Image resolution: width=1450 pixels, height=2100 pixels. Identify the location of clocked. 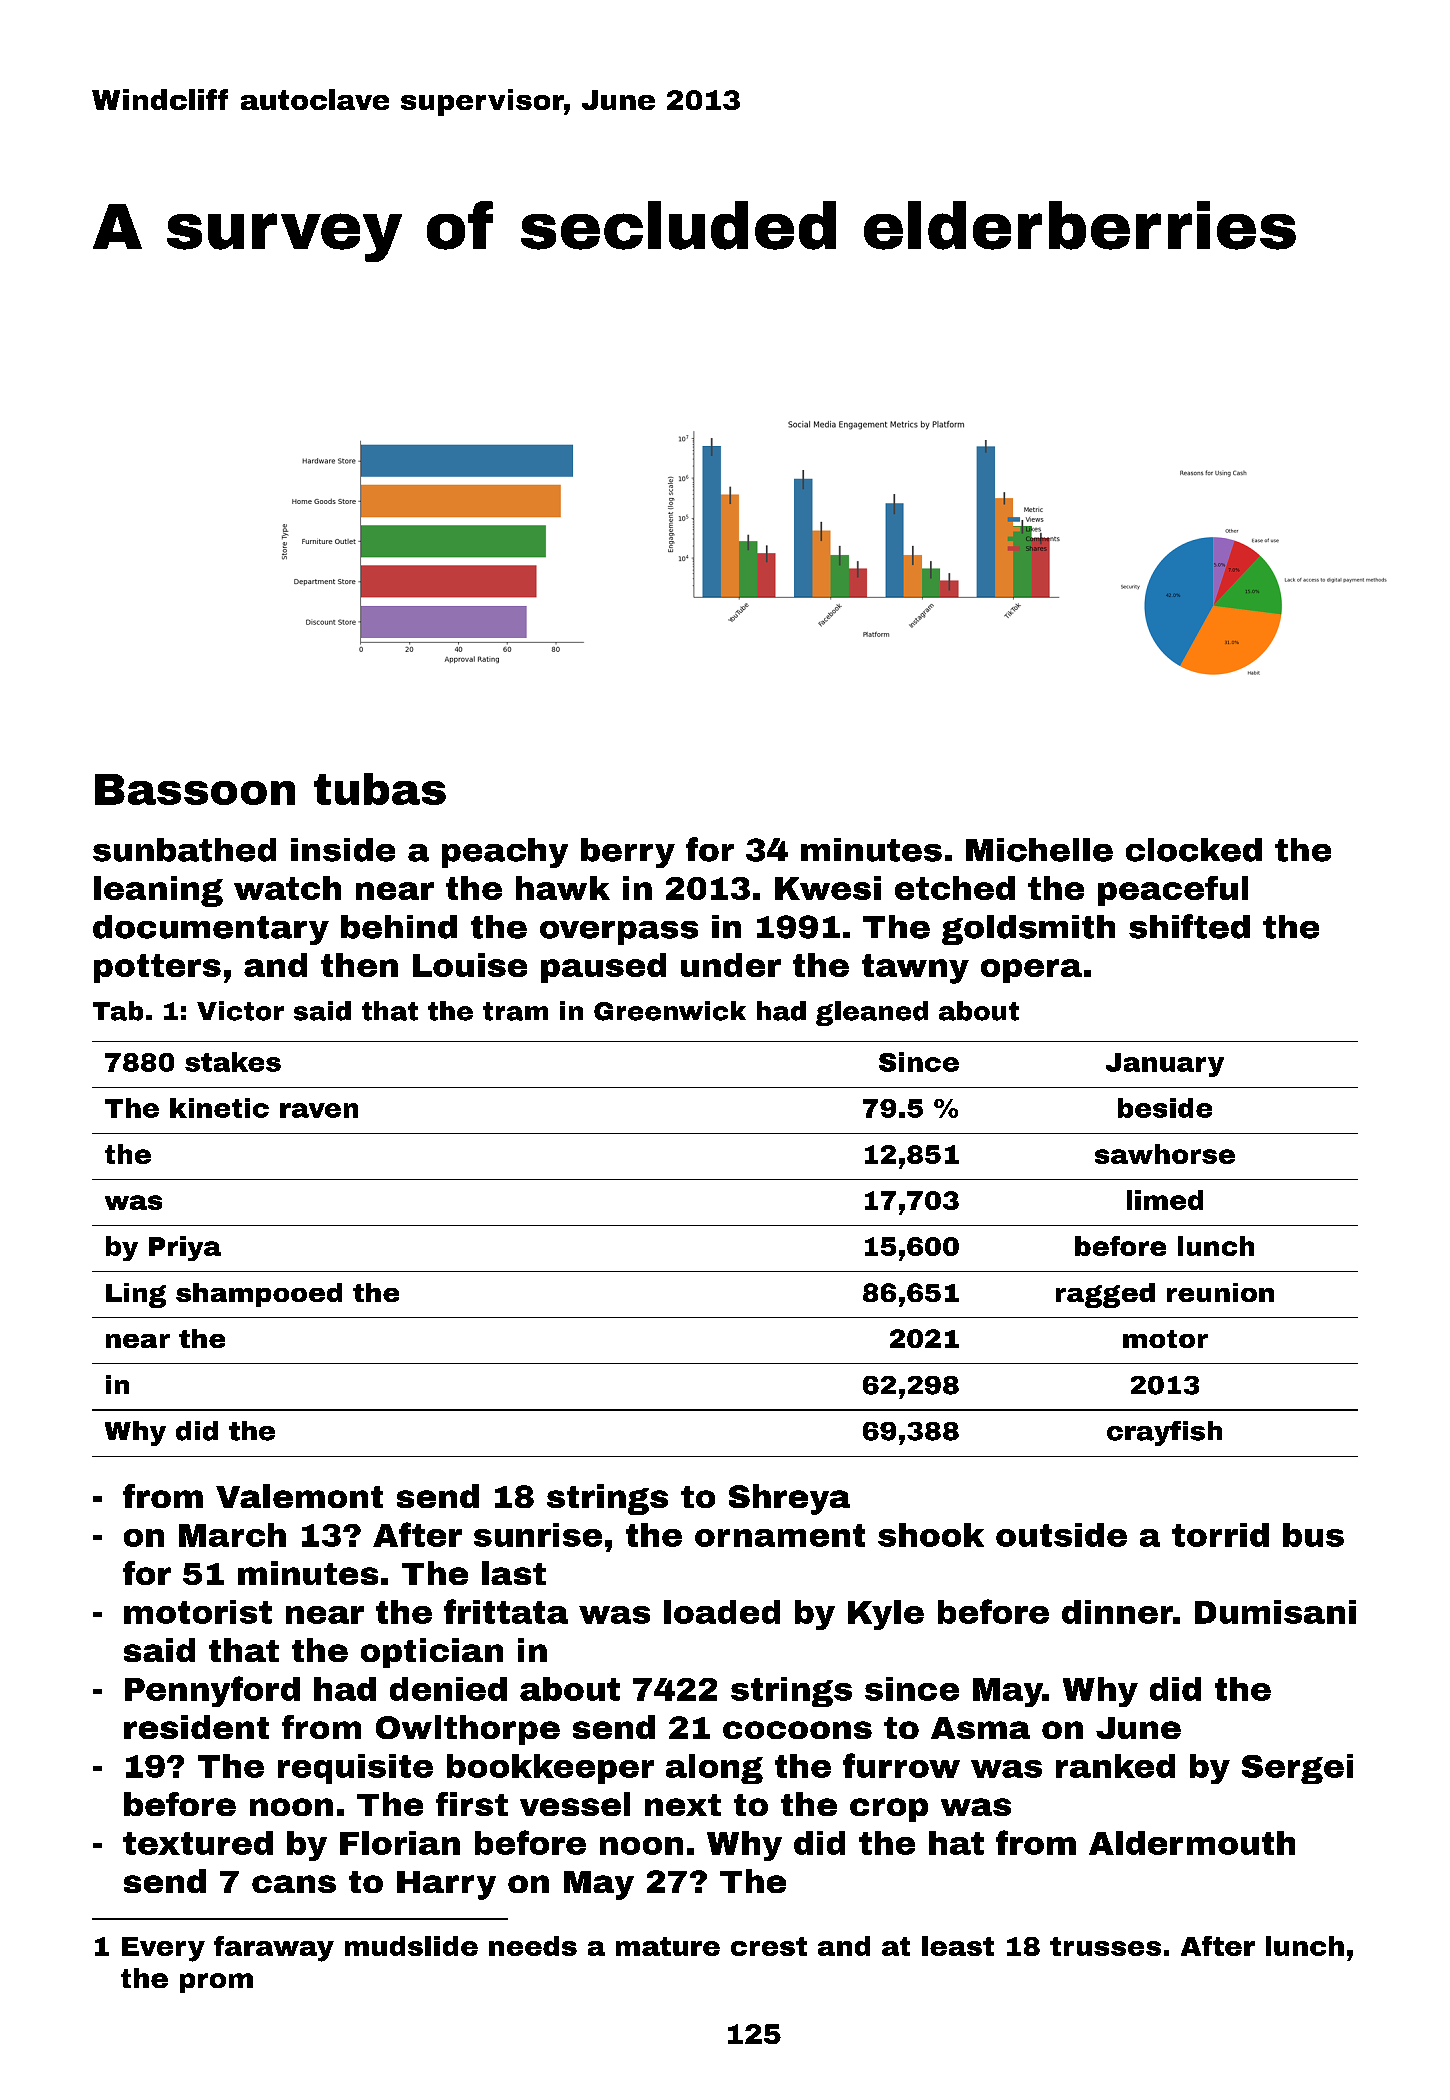
(1194, 850).
